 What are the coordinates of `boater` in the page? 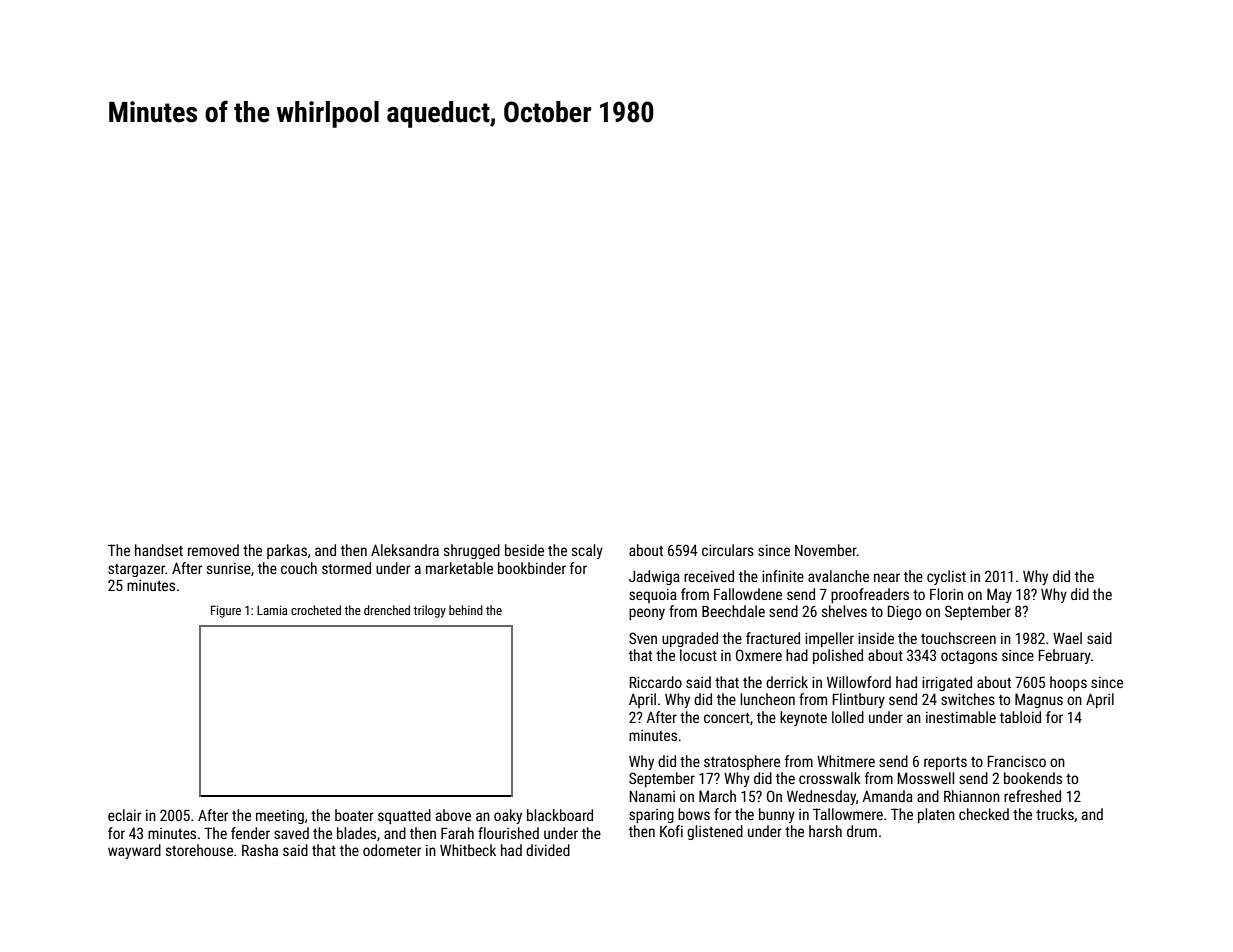 It's located at (354, 815).
